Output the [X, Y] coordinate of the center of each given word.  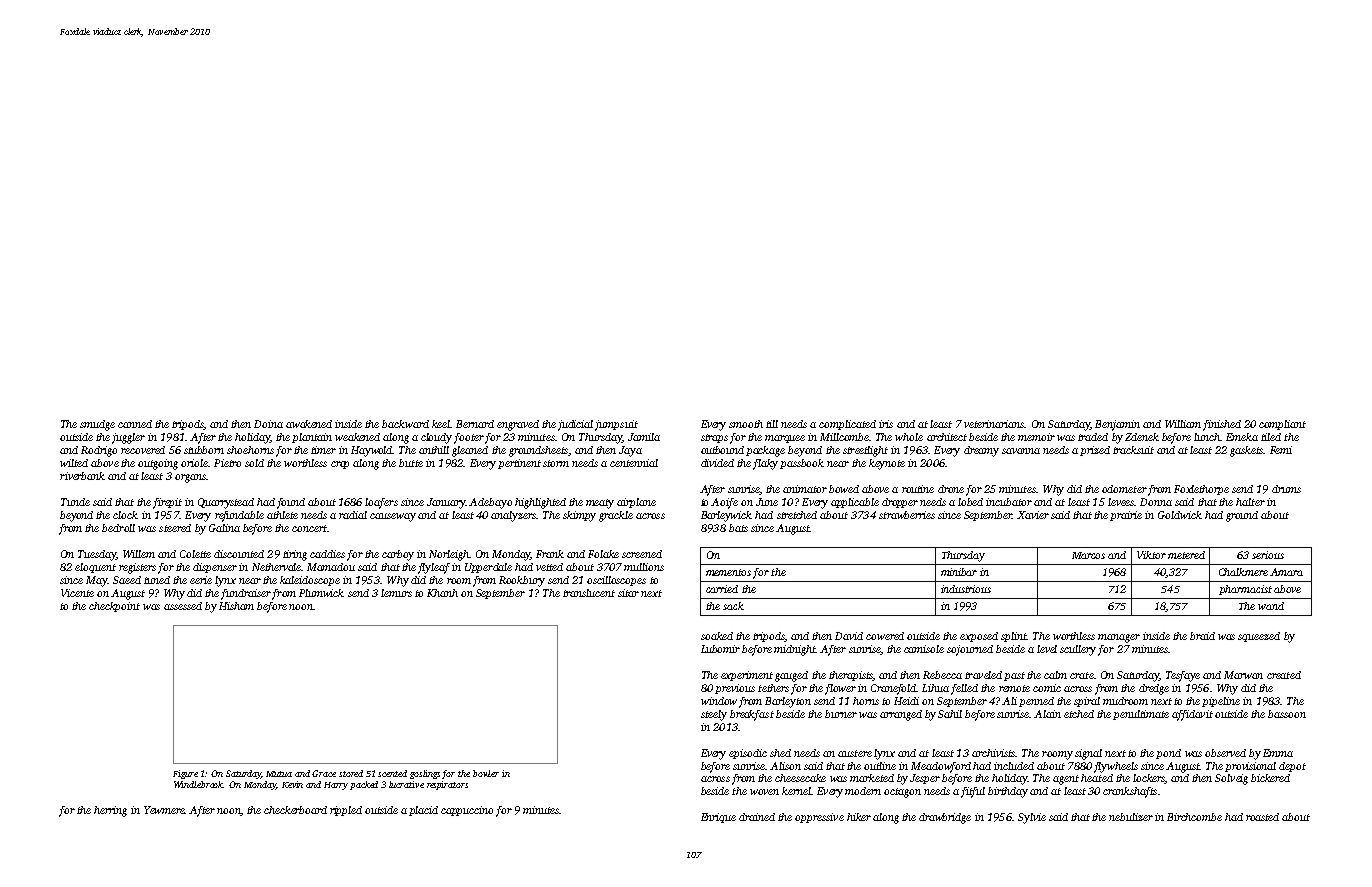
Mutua [279, 774]
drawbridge [945, 818]
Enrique [718, 818]
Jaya [630, 451]
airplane [636, 503]
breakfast [752, 715]
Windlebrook [199, 784]
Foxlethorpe [1201, 490]
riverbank [82, 476]
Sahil [950, 714]
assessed [183, 606]
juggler [128, 438]
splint [1014, 637]
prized [1095, 451]
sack [733, 606]
